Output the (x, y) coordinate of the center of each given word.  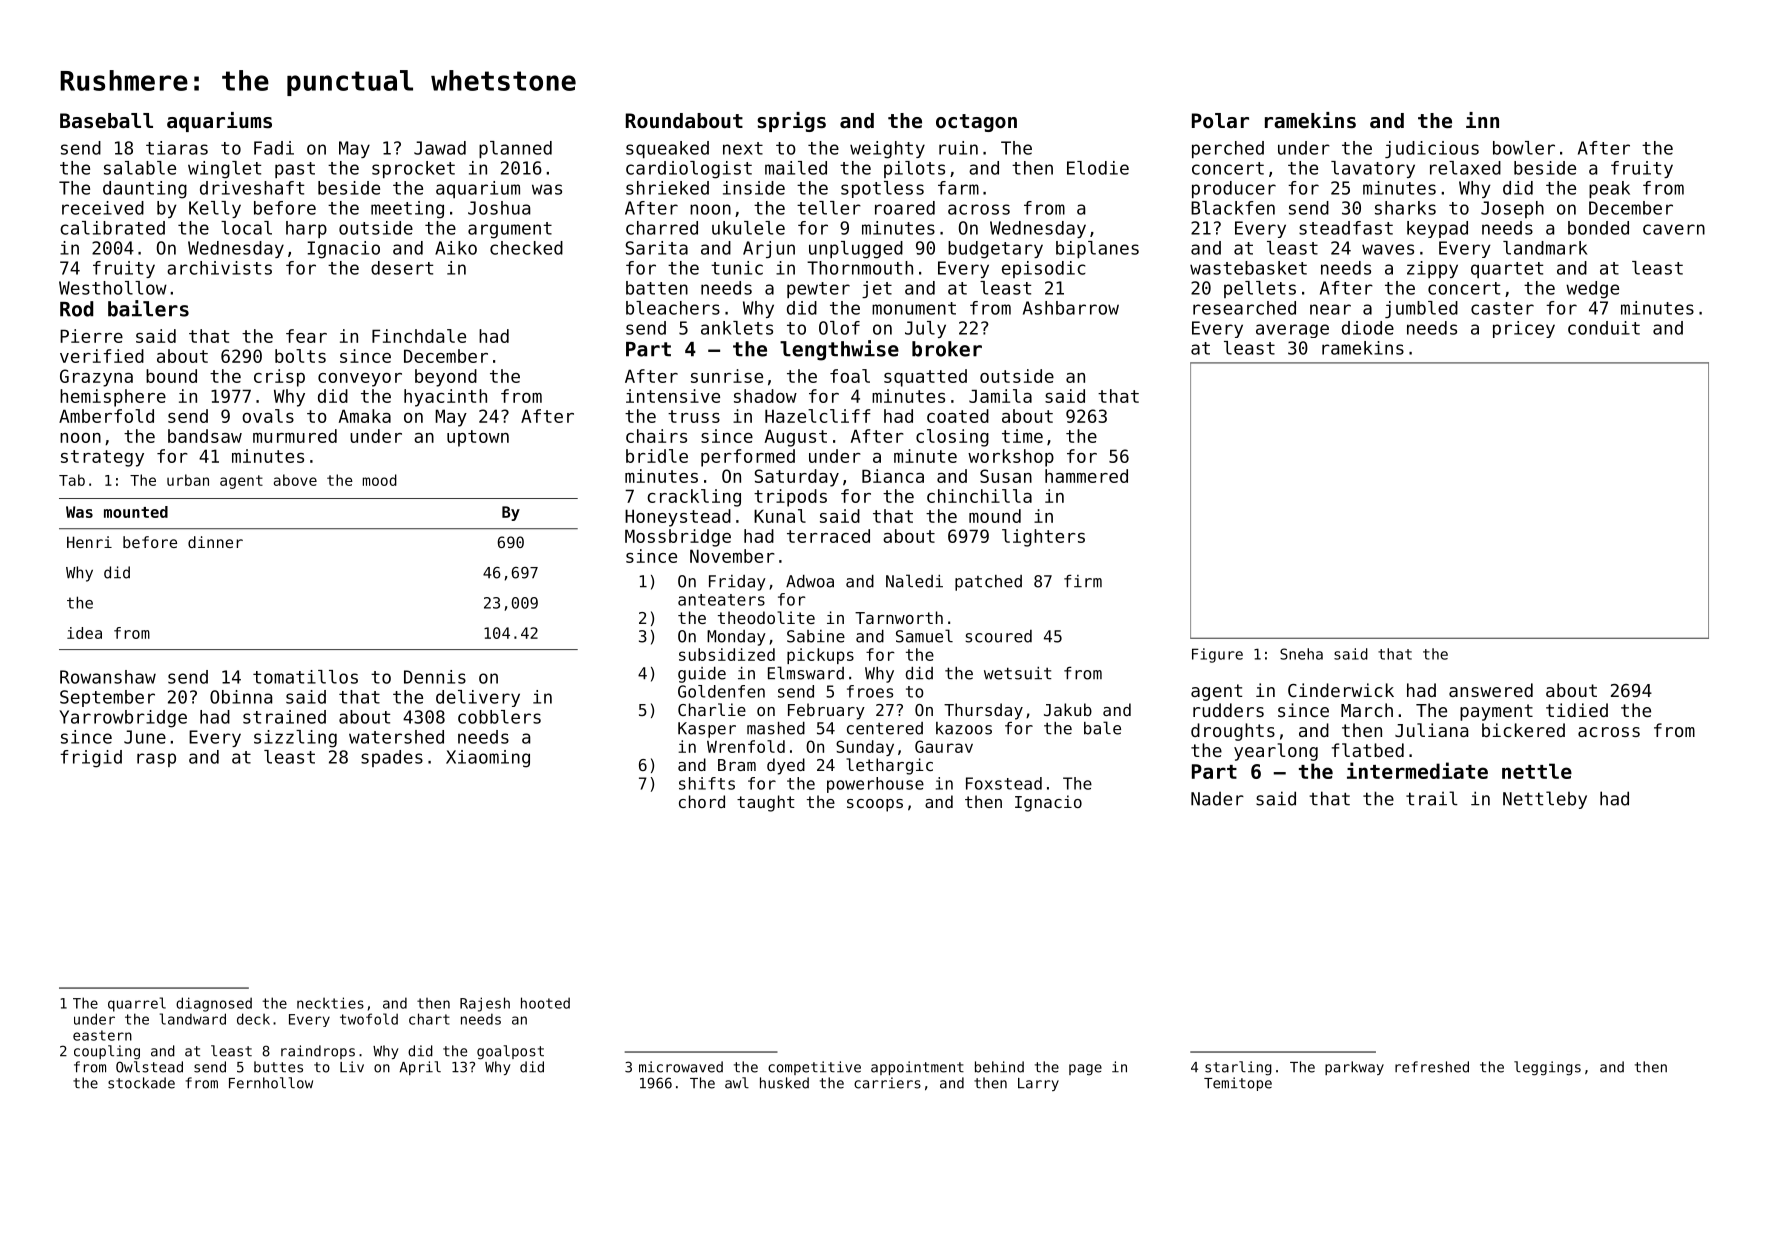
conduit (1604, 328)
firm (1083, 581)
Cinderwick (1341, 690)
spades (392, 758)
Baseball (106, 121)
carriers (887, 1083)
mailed (796, 168)
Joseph (1512, 209)
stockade (141, 1083)
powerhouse (875, 785)
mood (380, 480)
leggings (1547, 1068)
